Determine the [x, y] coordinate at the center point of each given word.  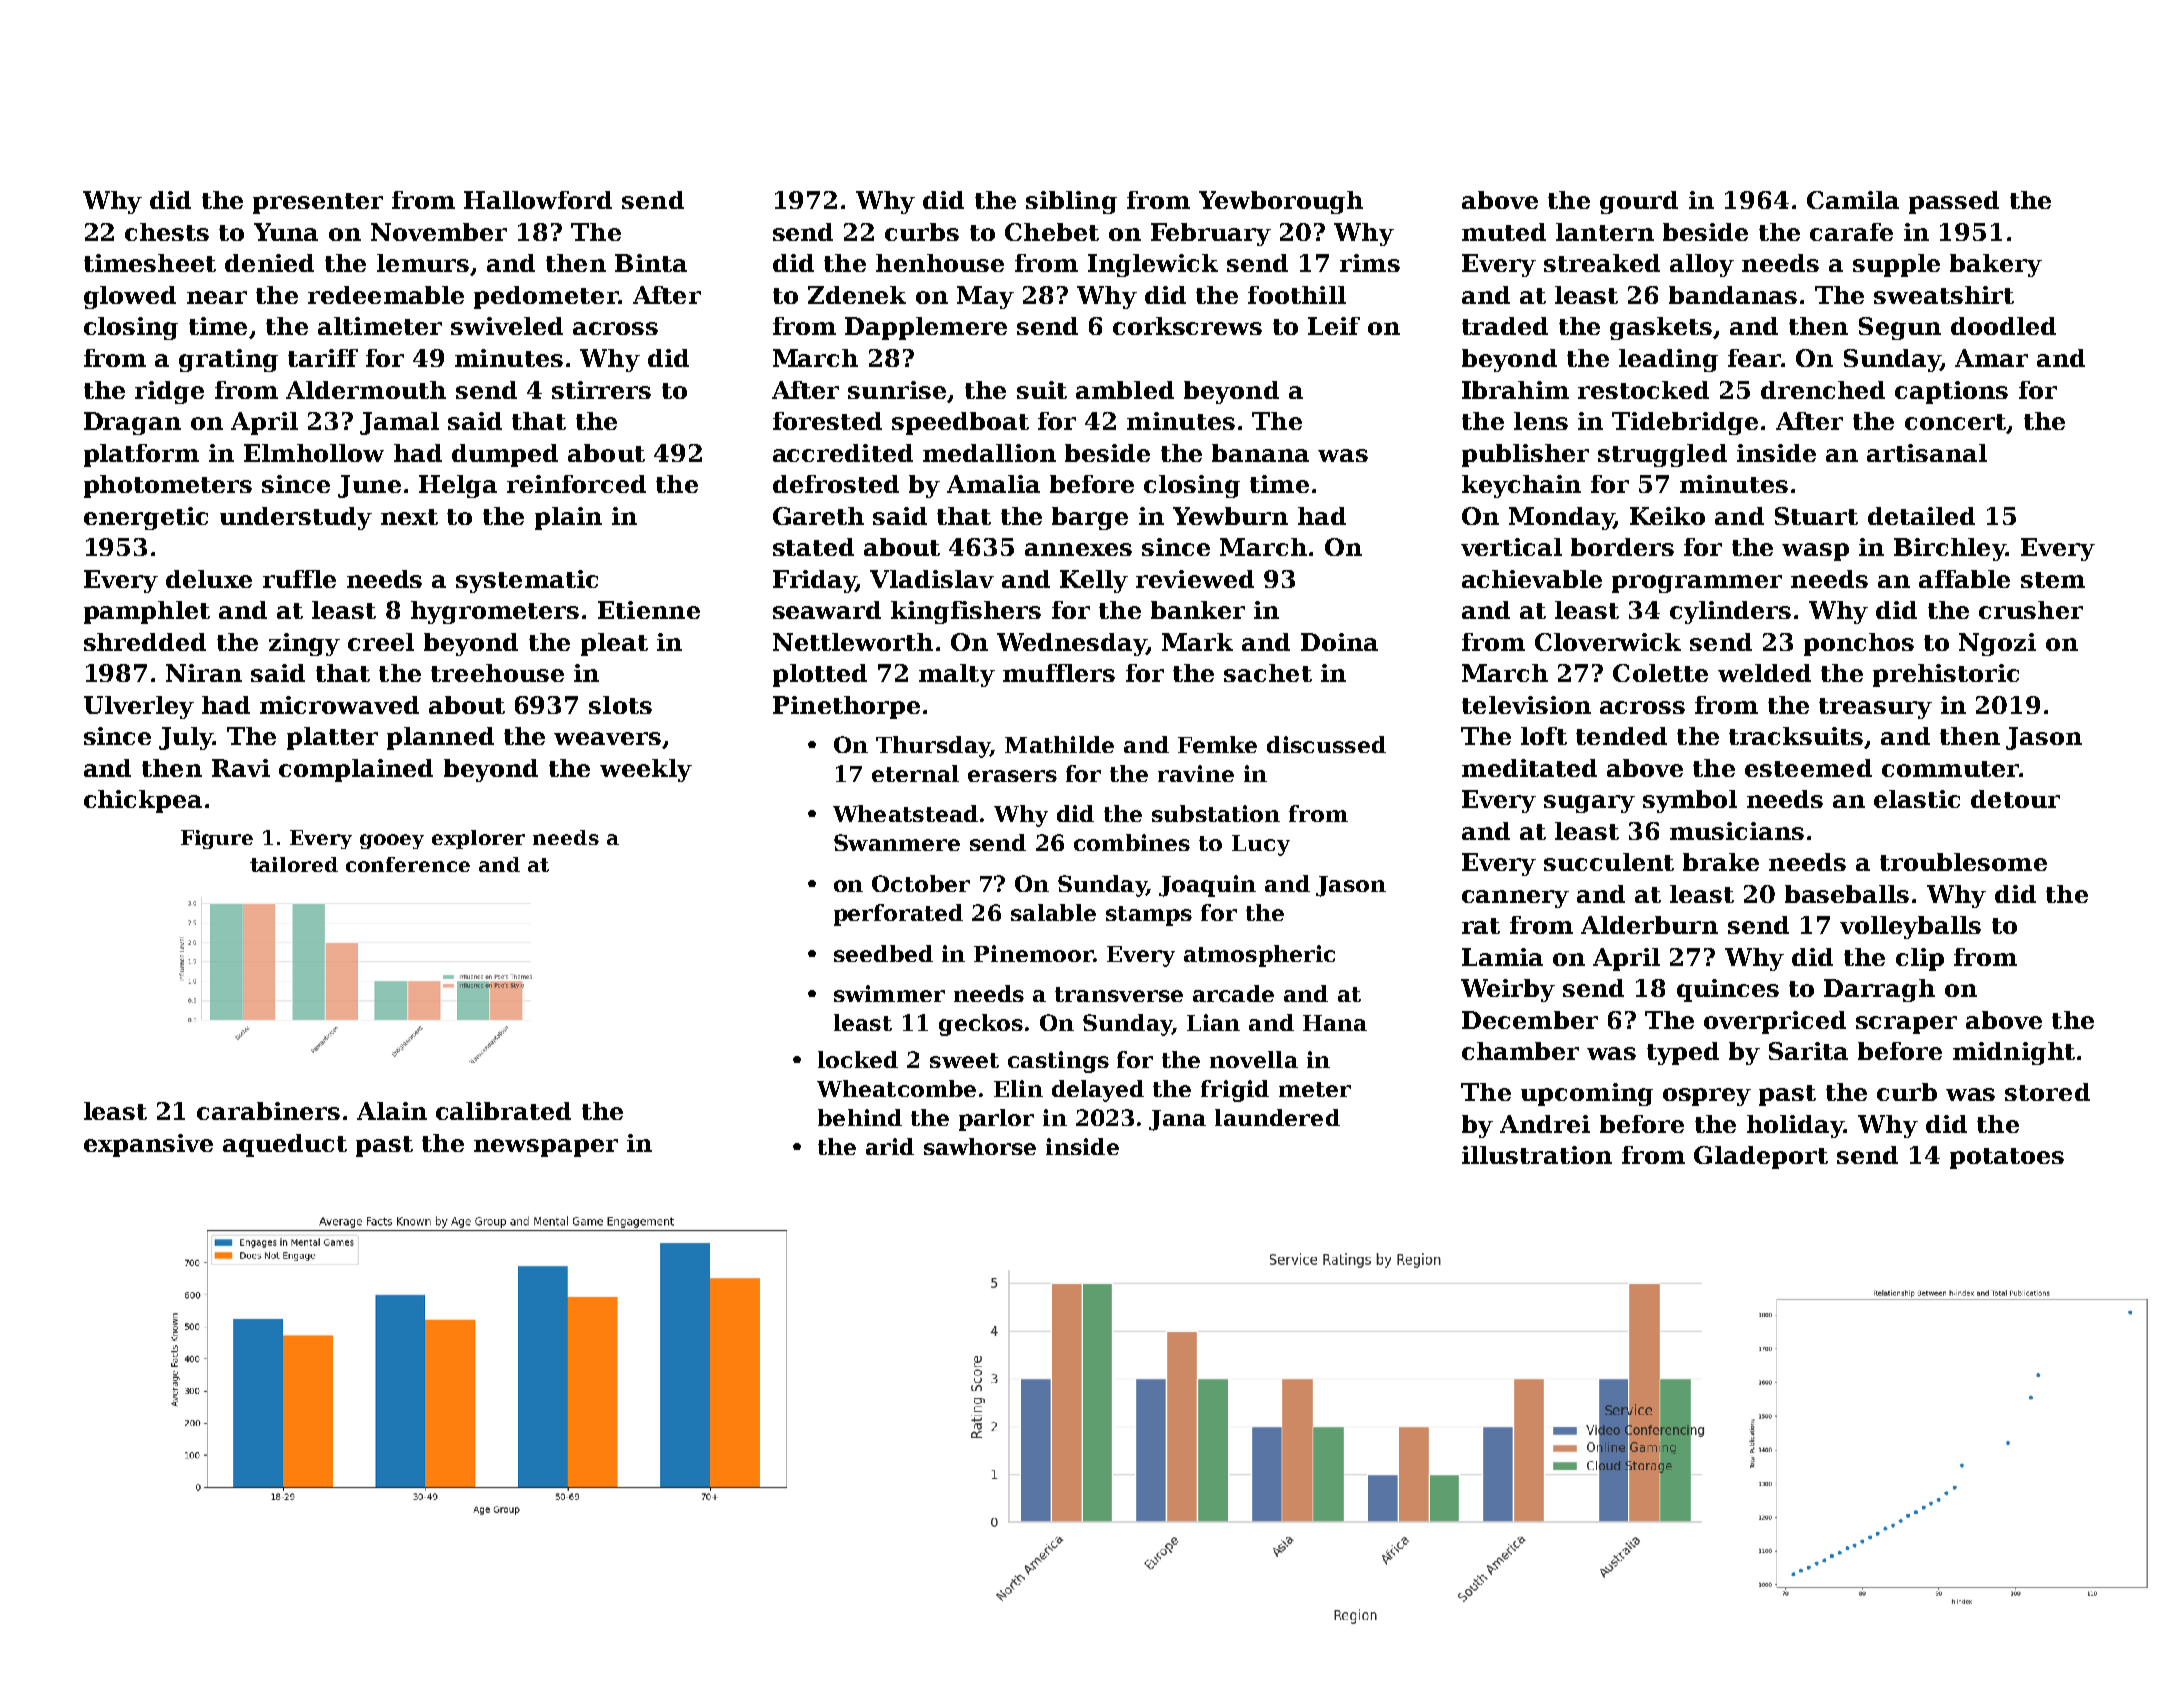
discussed [1326, 744]
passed [1954, 202]
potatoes [2007, 1158]
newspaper [546, 1148]
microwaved [339, 705]
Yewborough [1281, 202]
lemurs [423, 263]
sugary [1589, 804]
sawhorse [980, 1146]
